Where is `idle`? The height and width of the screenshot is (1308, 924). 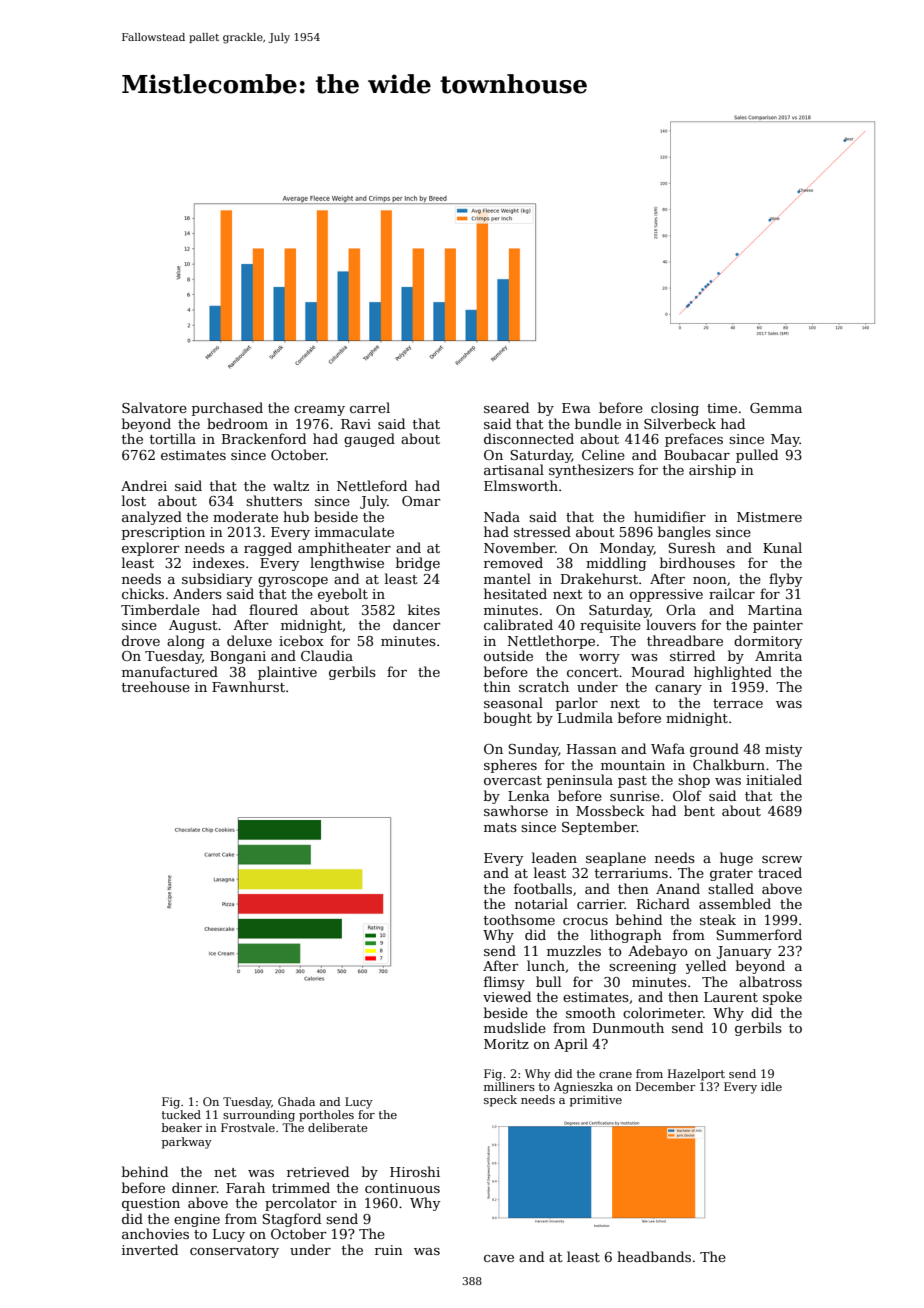
idle is located at coordinates (771, 1086).
